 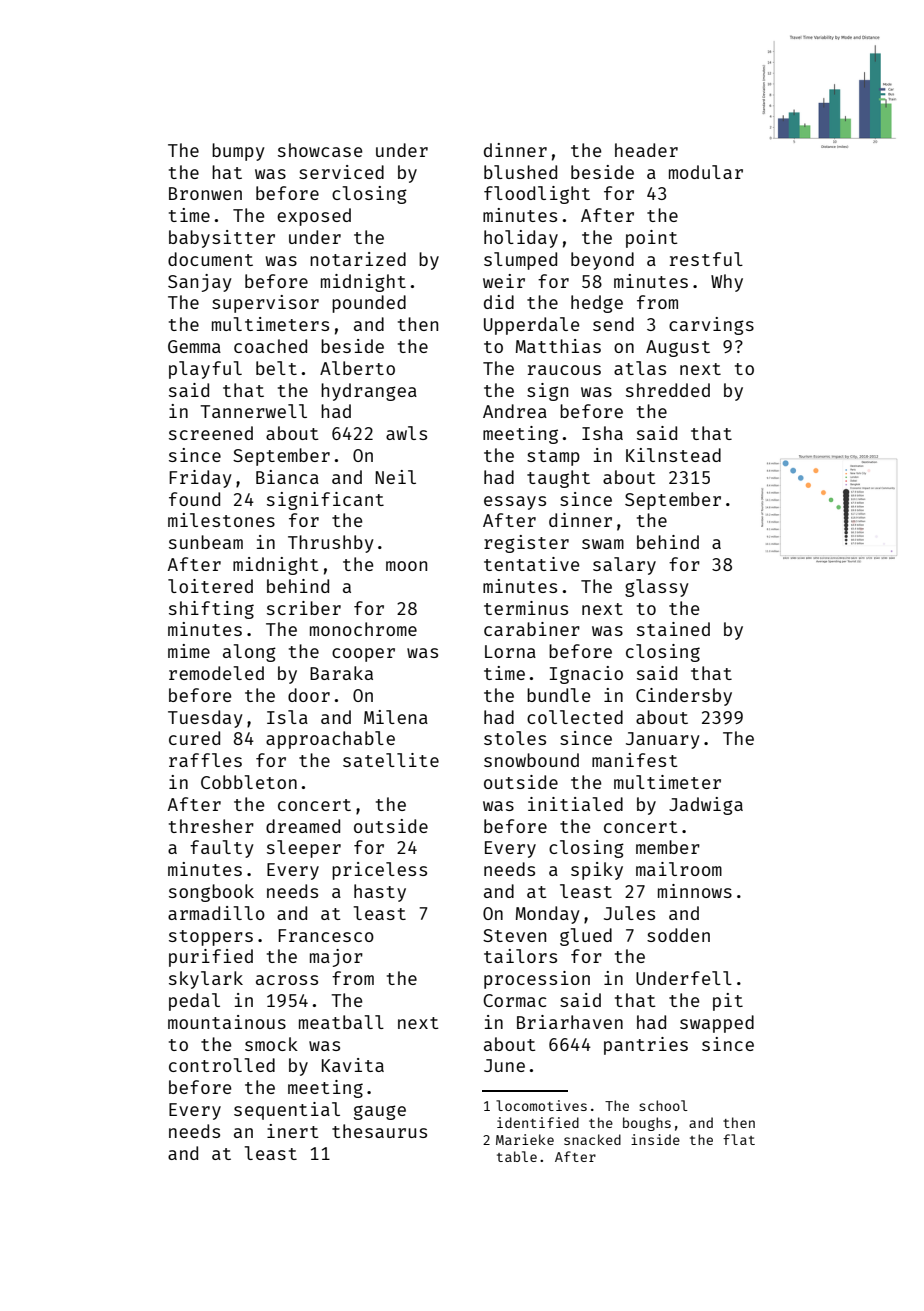 What do you see at coordinates (391, 760) in the screenshot?
I see `satellite` at bounding box center [391, 760].
